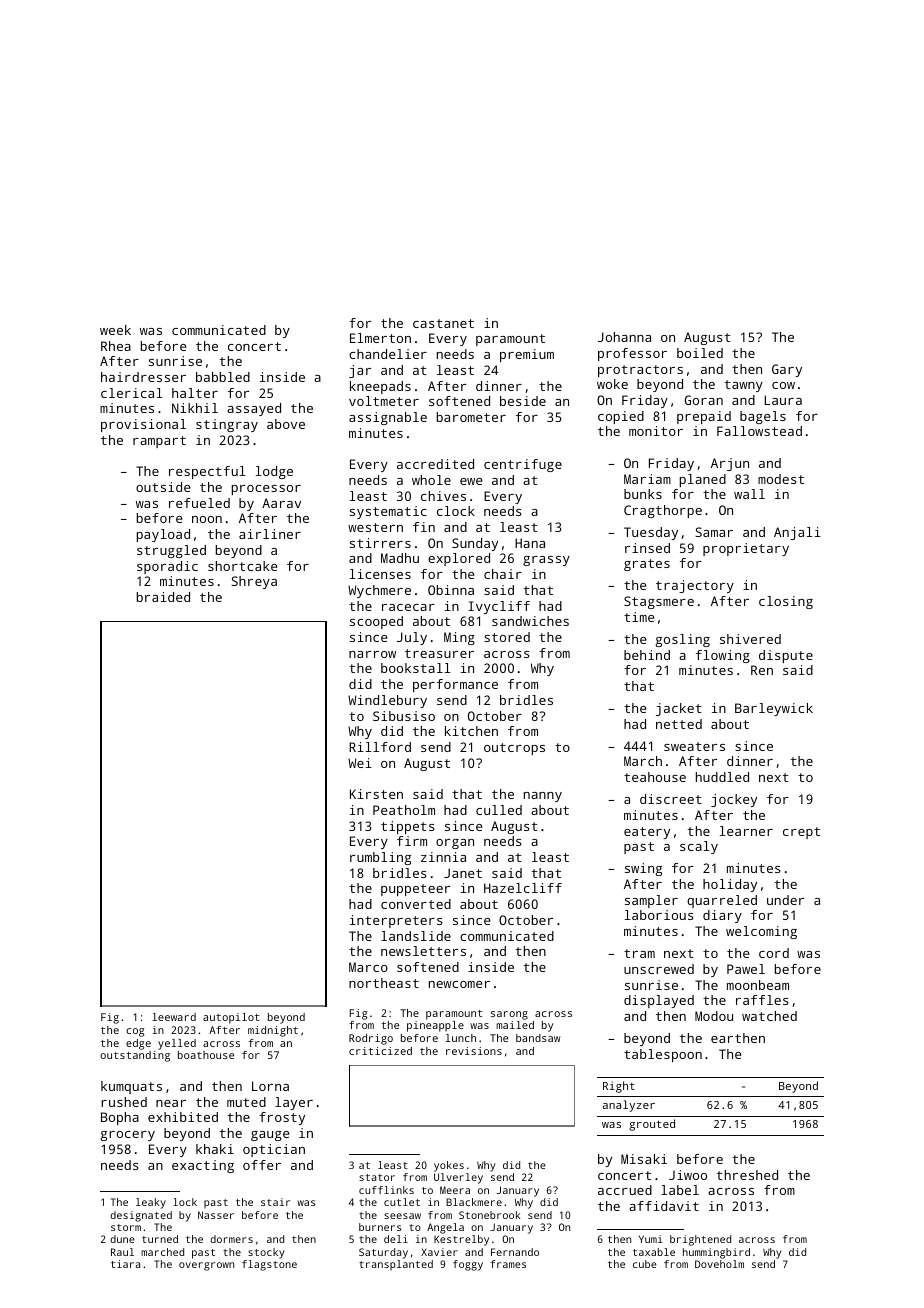 Image resolution: width=924 pixels, height=1308 pixels. I want to click on struggled, so click(171, 551).
